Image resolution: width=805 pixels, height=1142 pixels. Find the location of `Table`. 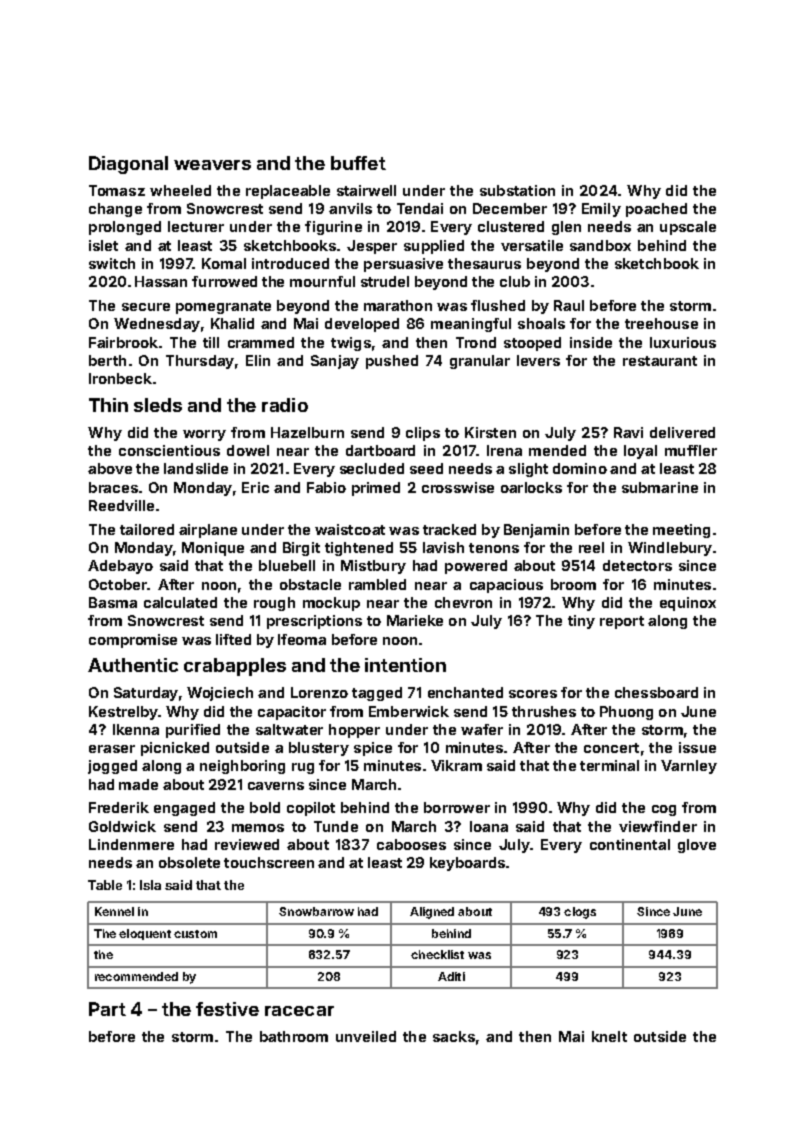

Table is located at coordinates (105, 885).
